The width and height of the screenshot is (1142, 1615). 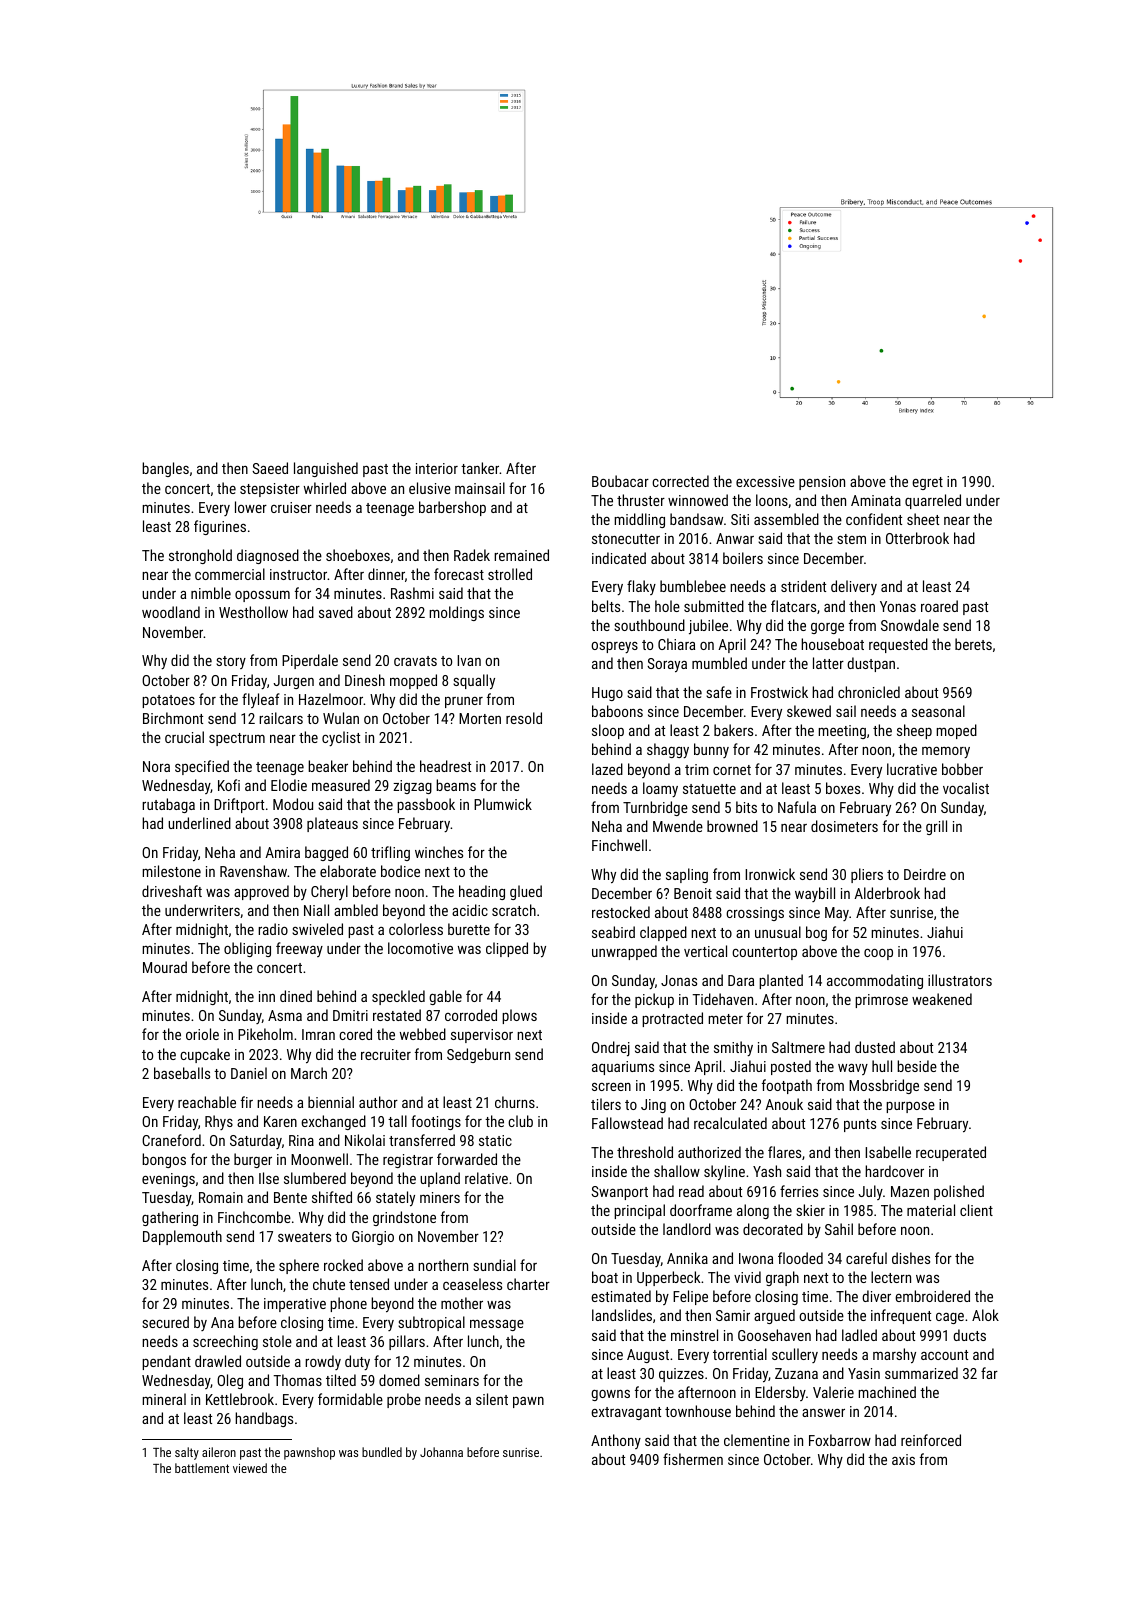 What do you see at coordinates (247, 949) in the screenshot?
I see `obliging` at bounding box center [247, 949].
